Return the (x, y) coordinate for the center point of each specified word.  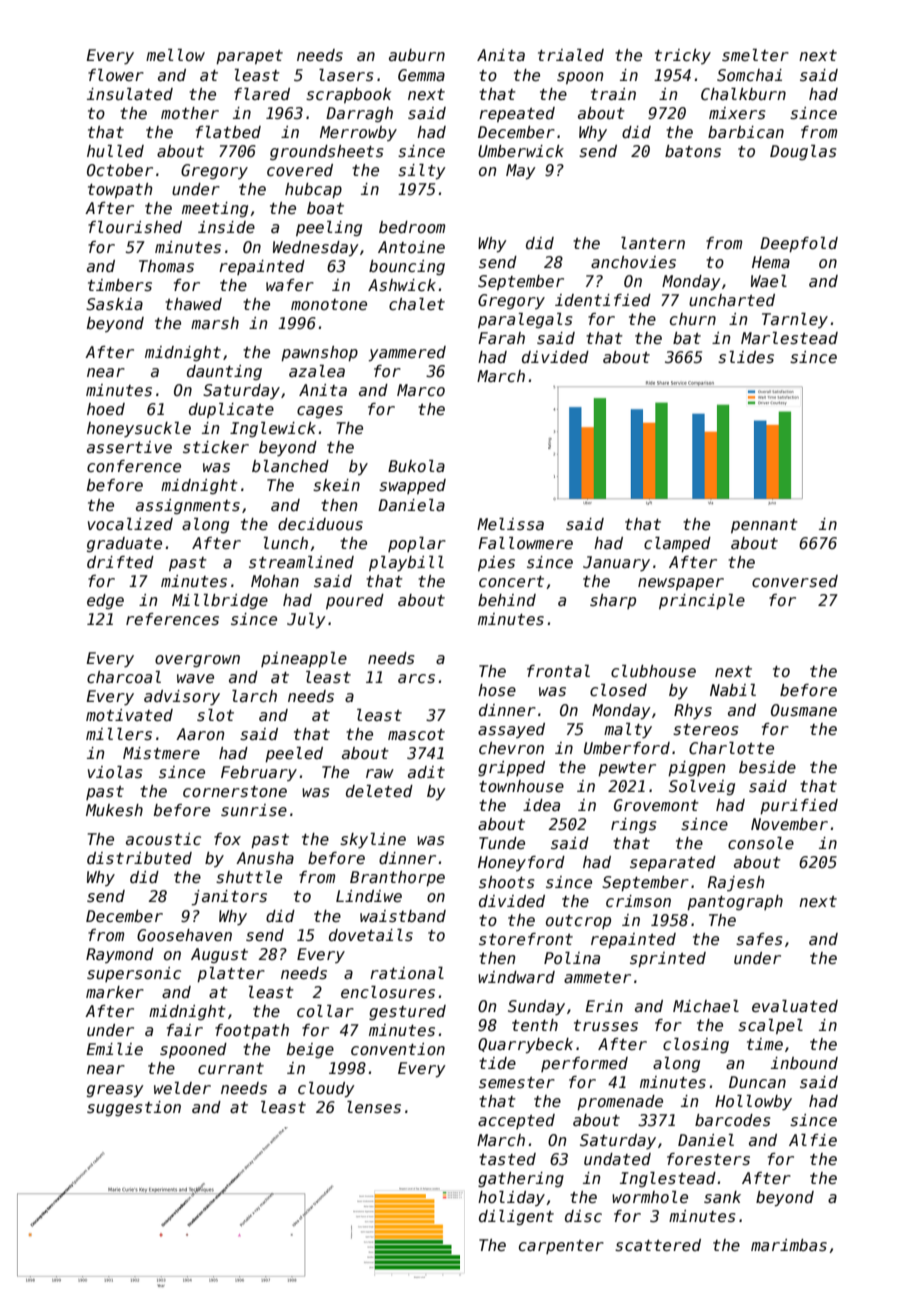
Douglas (803, 152)
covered (300, 170)
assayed (511, 730)
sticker (216, 447)
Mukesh (114, 810)
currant (231, 1068)
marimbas (789, 1245)
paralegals (525, 320)
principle (702, 601)
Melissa (510, 524)
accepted (516, 1121)
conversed (795, 581)
